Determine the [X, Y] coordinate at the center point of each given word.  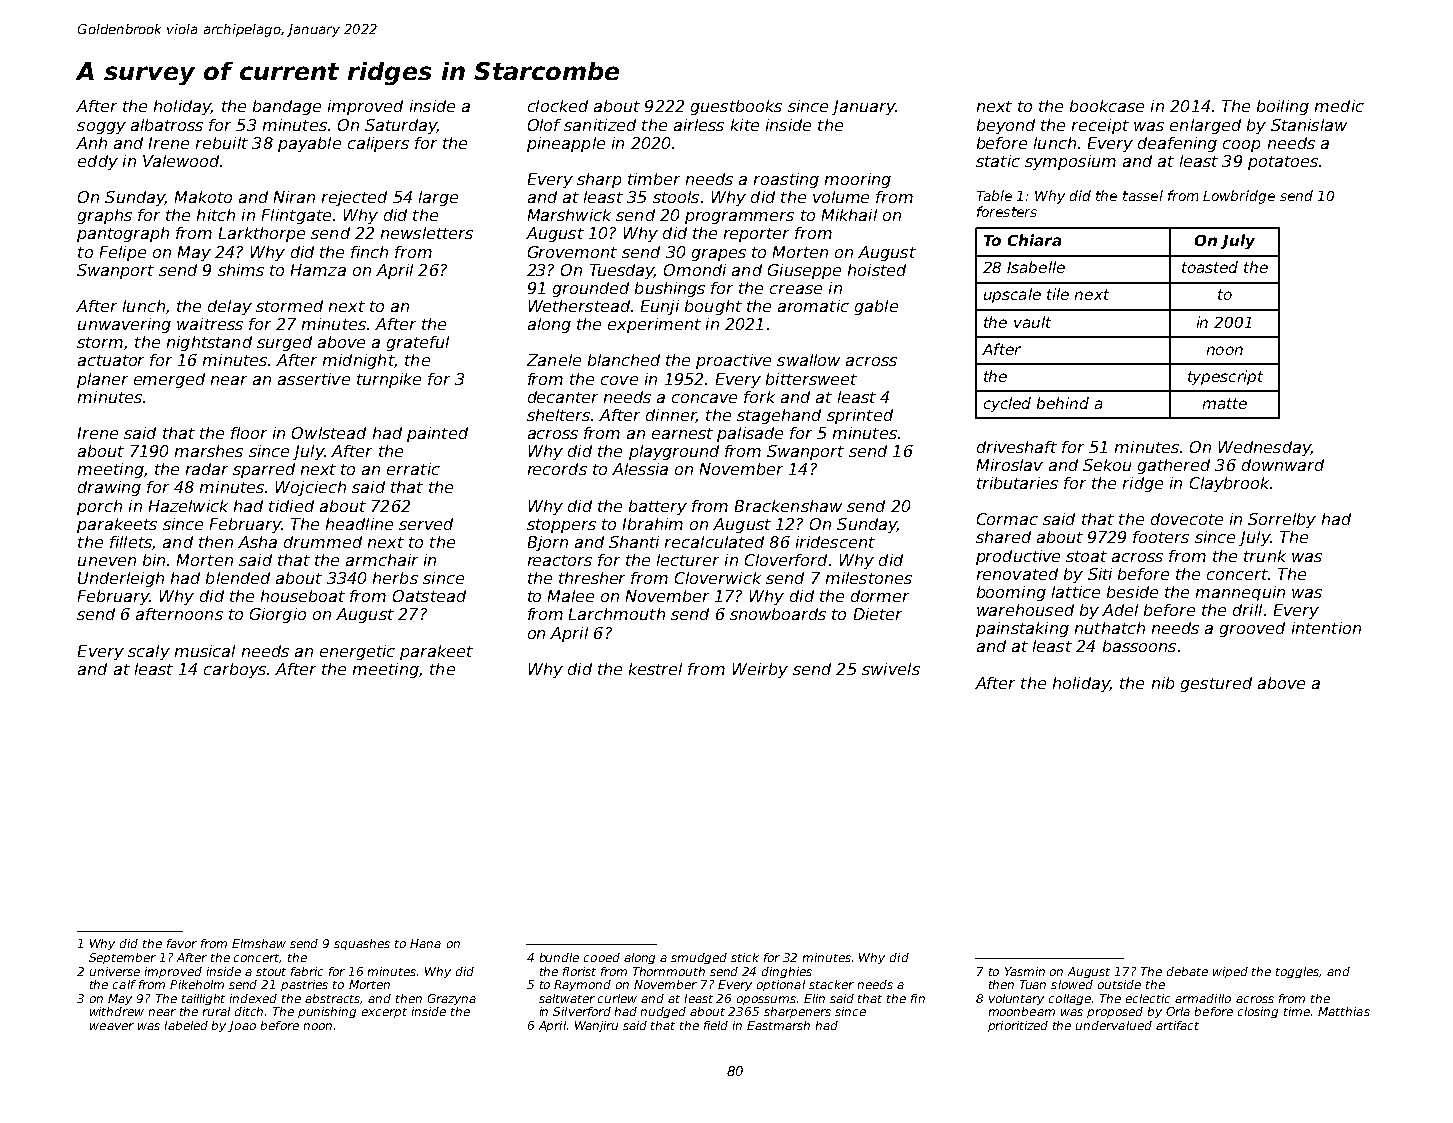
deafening [1177, 144]
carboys [235, 670]
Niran [294, 197]
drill [1247, 610]
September [122, 958]
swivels [891, 669]
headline [359, 524]
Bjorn [548, 543]
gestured [1216, 684]
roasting [786, 180]
